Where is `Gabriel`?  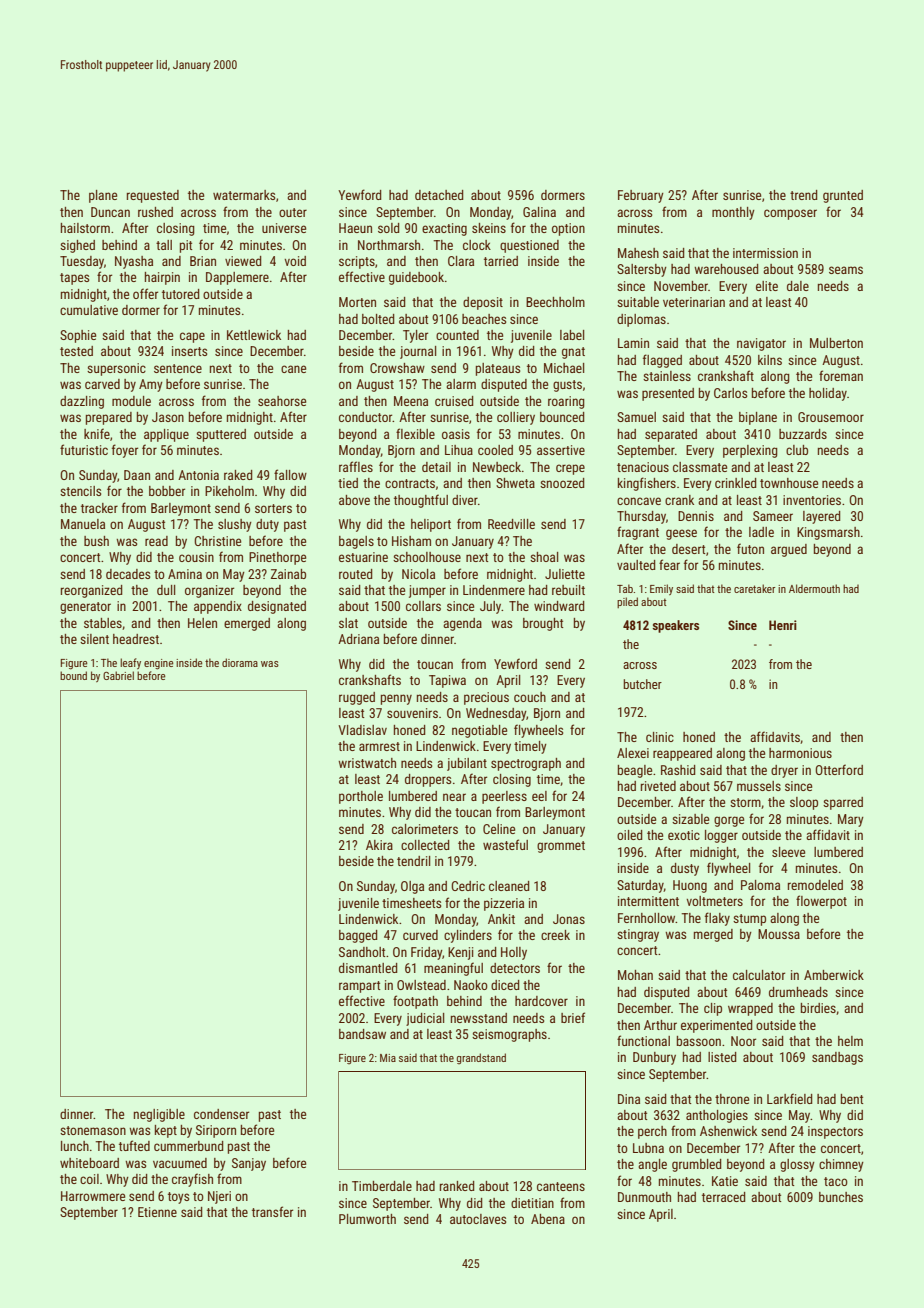 Gabriel is located at coordinates (118, 675).
